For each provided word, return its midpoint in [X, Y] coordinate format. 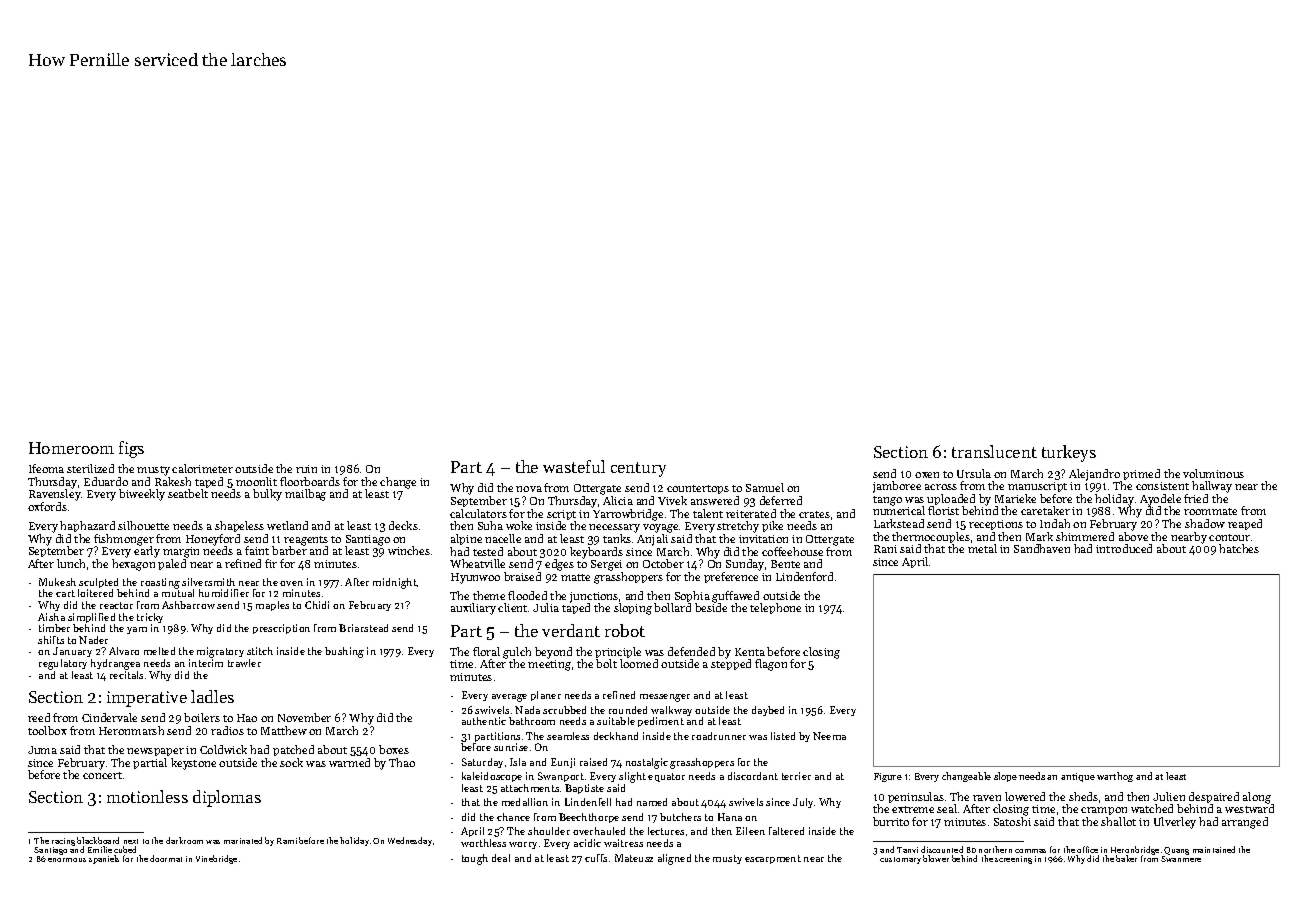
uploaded [951, 499]
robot [625, 630]
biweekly [142, 495]
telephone [775, 608]
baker [1126, 858]
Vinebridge [216, 859]
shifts [51, 640]
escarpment [773, 859]
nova [529, 489]
